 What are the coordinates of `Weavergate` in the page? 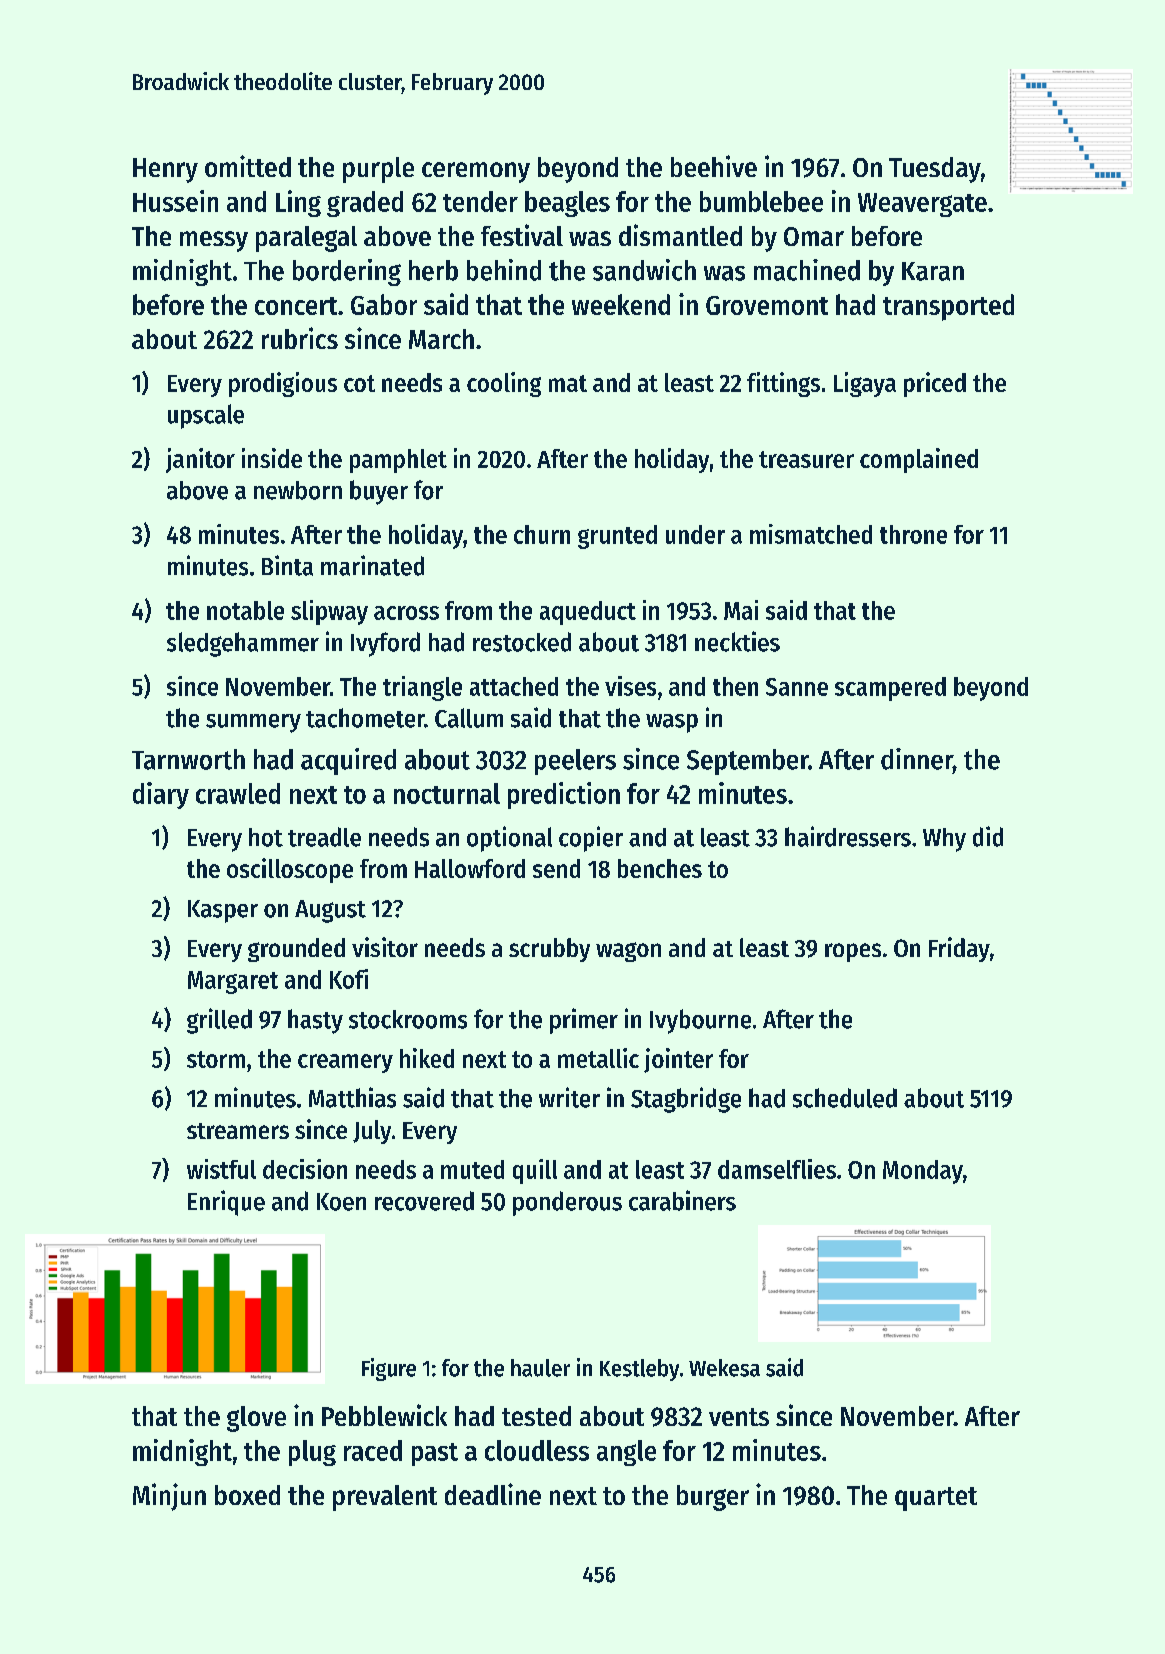 It's located at (922, 205).
